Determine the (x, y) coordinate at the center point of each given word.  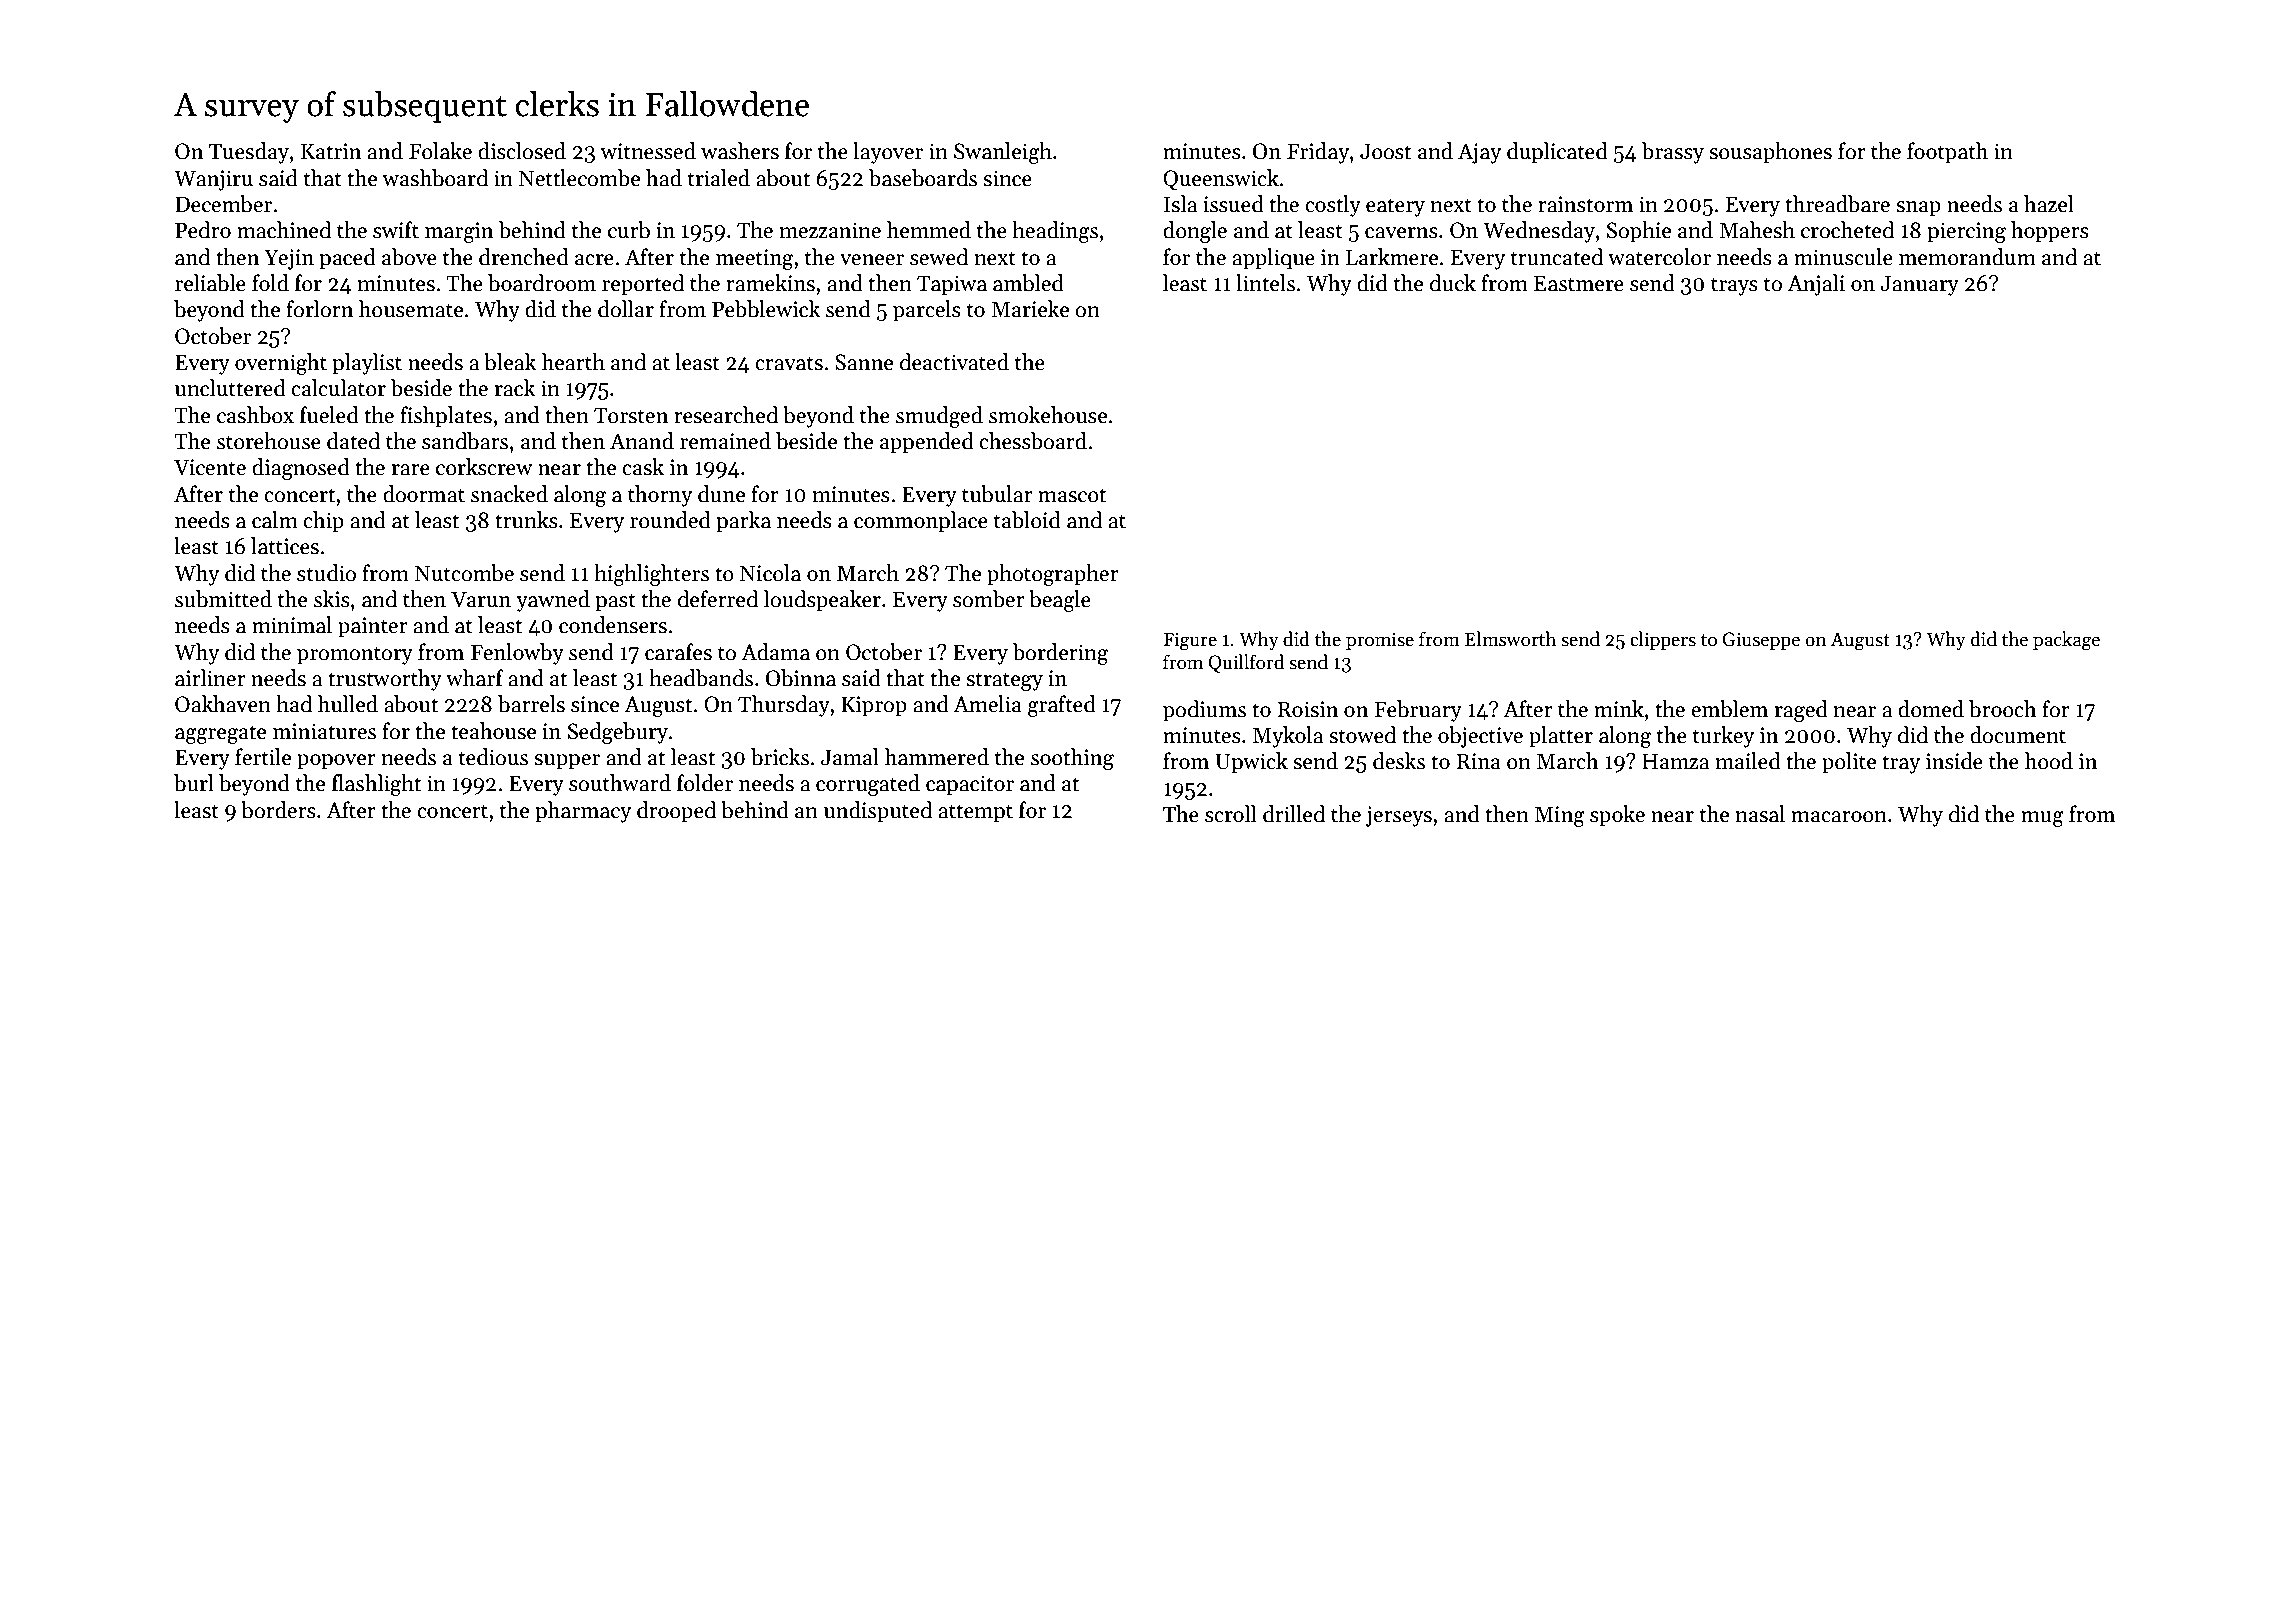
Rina (1478, 761)
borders (278, 810)
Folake (440, 151)
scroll (1230, 814)
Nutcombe (464, 573)
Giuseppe (1761, 641)
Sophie (1639, 232)
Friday (1318, 153)
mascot (1072, 495)
